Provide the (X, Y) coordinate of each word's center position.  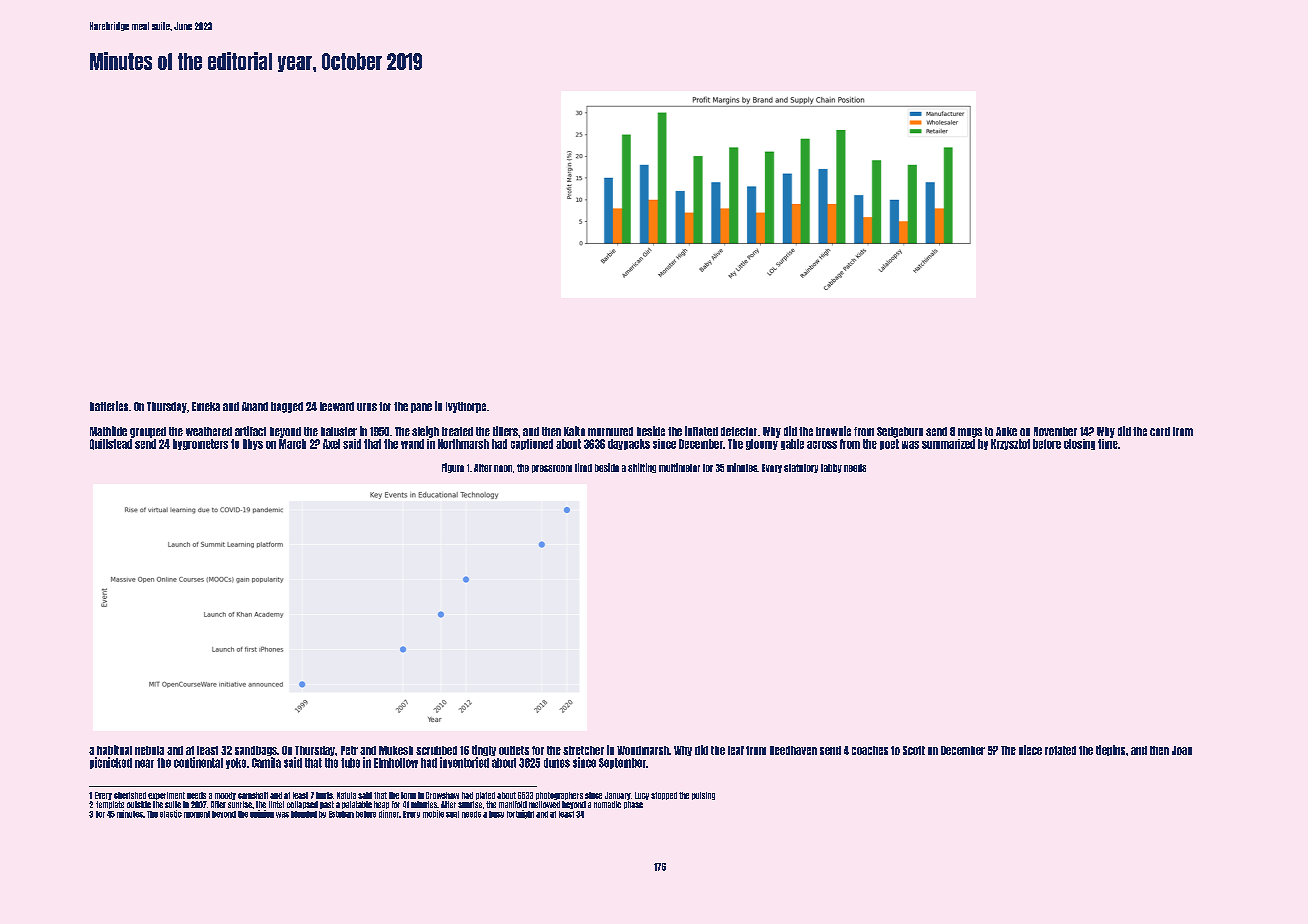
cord (1160, 431)
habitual (114, 750)
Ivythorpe (466, 407)
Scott (914, 750)
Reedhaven (793, 750)
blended (304, 814)
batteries (109, 406)
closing (1079, 444)
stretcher (583, 750)
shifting (642, 468)
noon (503, 468)
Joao (1182, 750)
